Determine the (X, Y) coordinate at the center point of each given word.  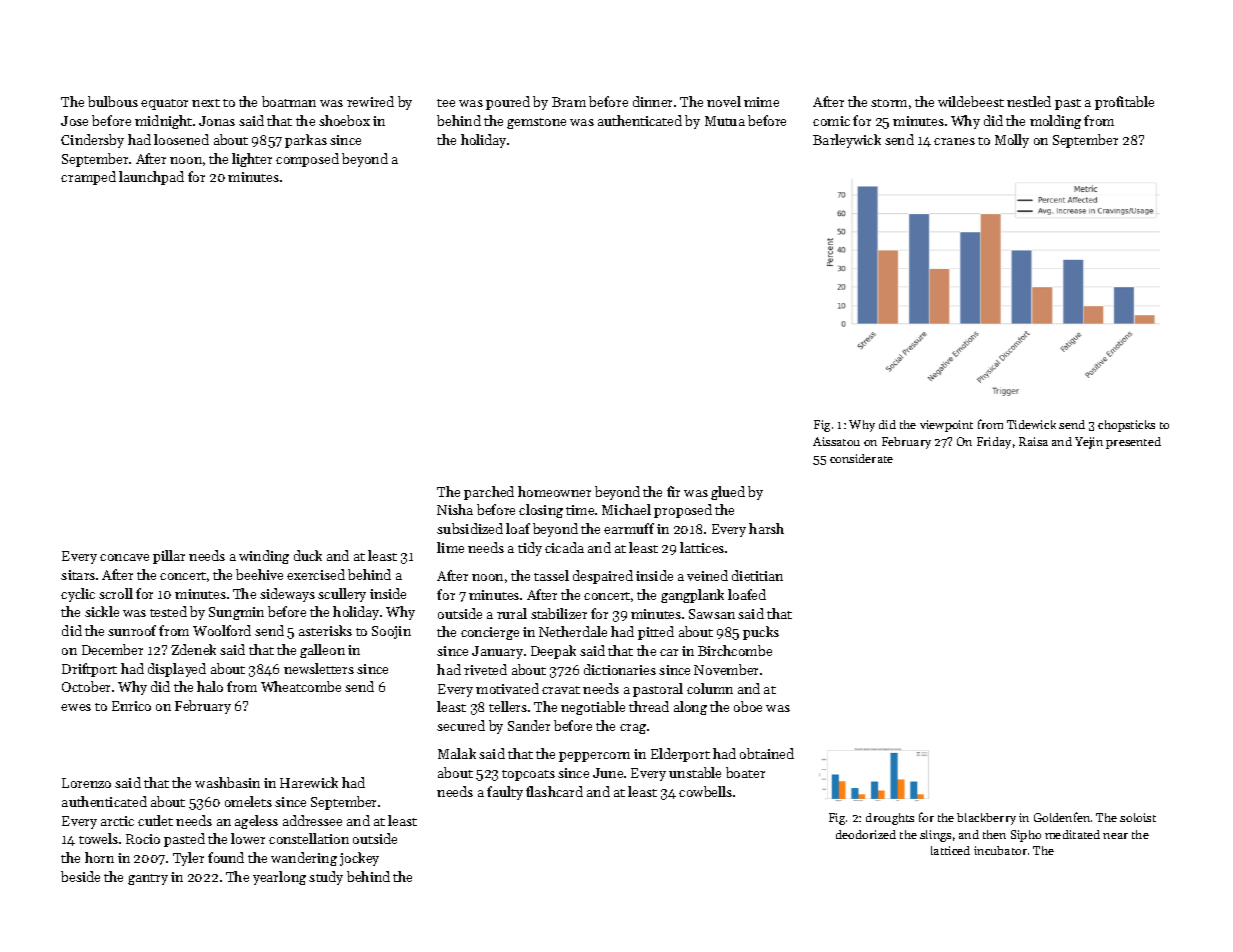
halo (210, 686)
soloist (1138, 817)
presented (1133, 443)
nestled (1029, 101)
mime (761, 102)
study (326, 878)
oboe (748, 706)
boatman (289, 101)
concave (124, 557)
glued (728, 493)
